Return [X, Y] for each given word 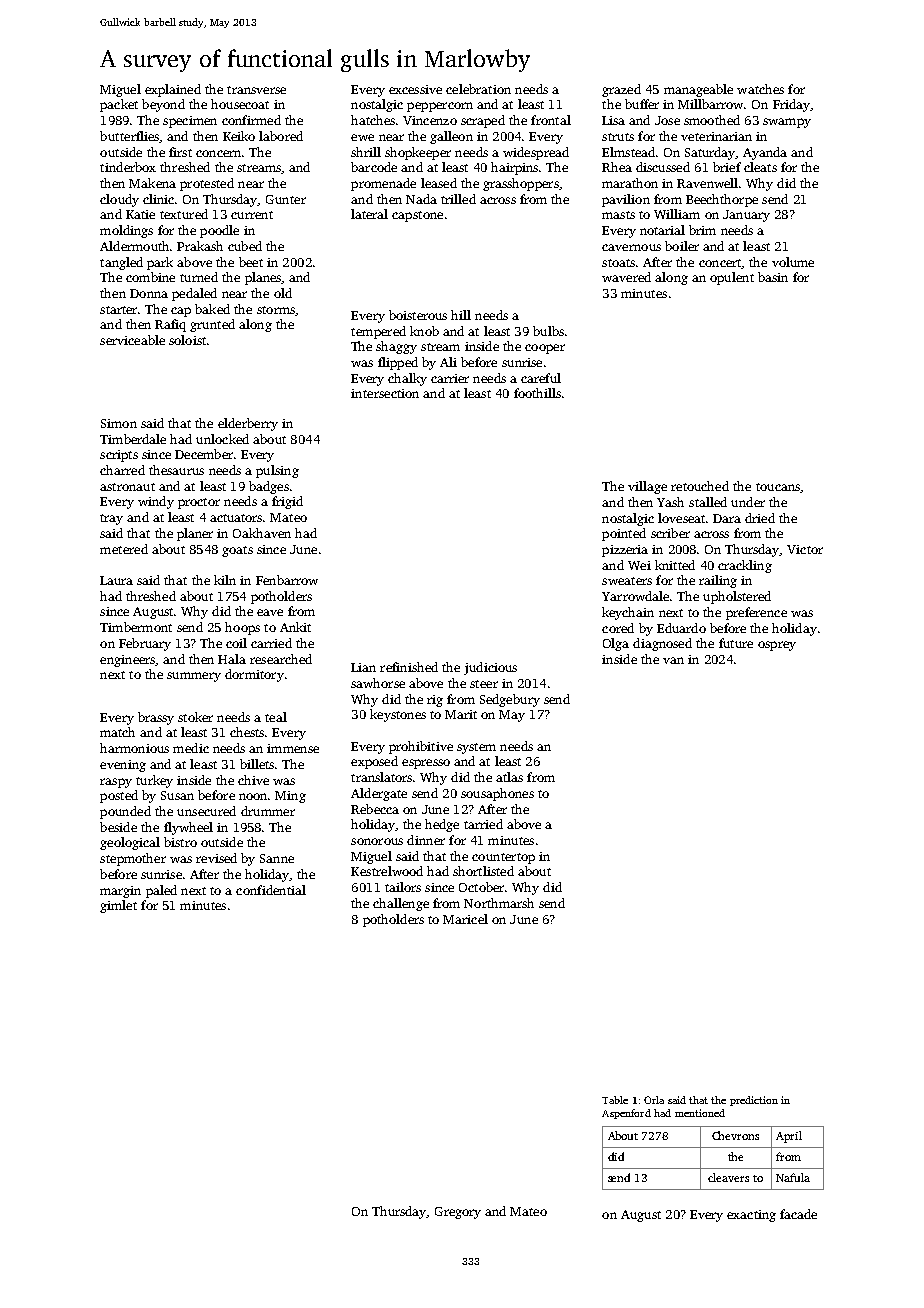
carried [271, 643]
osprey [777, 646]
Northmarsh [499, 903]
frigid [287, 502]
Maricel [465, 919]
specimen [190, 122]
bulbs [548, 331]
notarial [662, 230]
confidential [271, 890]
